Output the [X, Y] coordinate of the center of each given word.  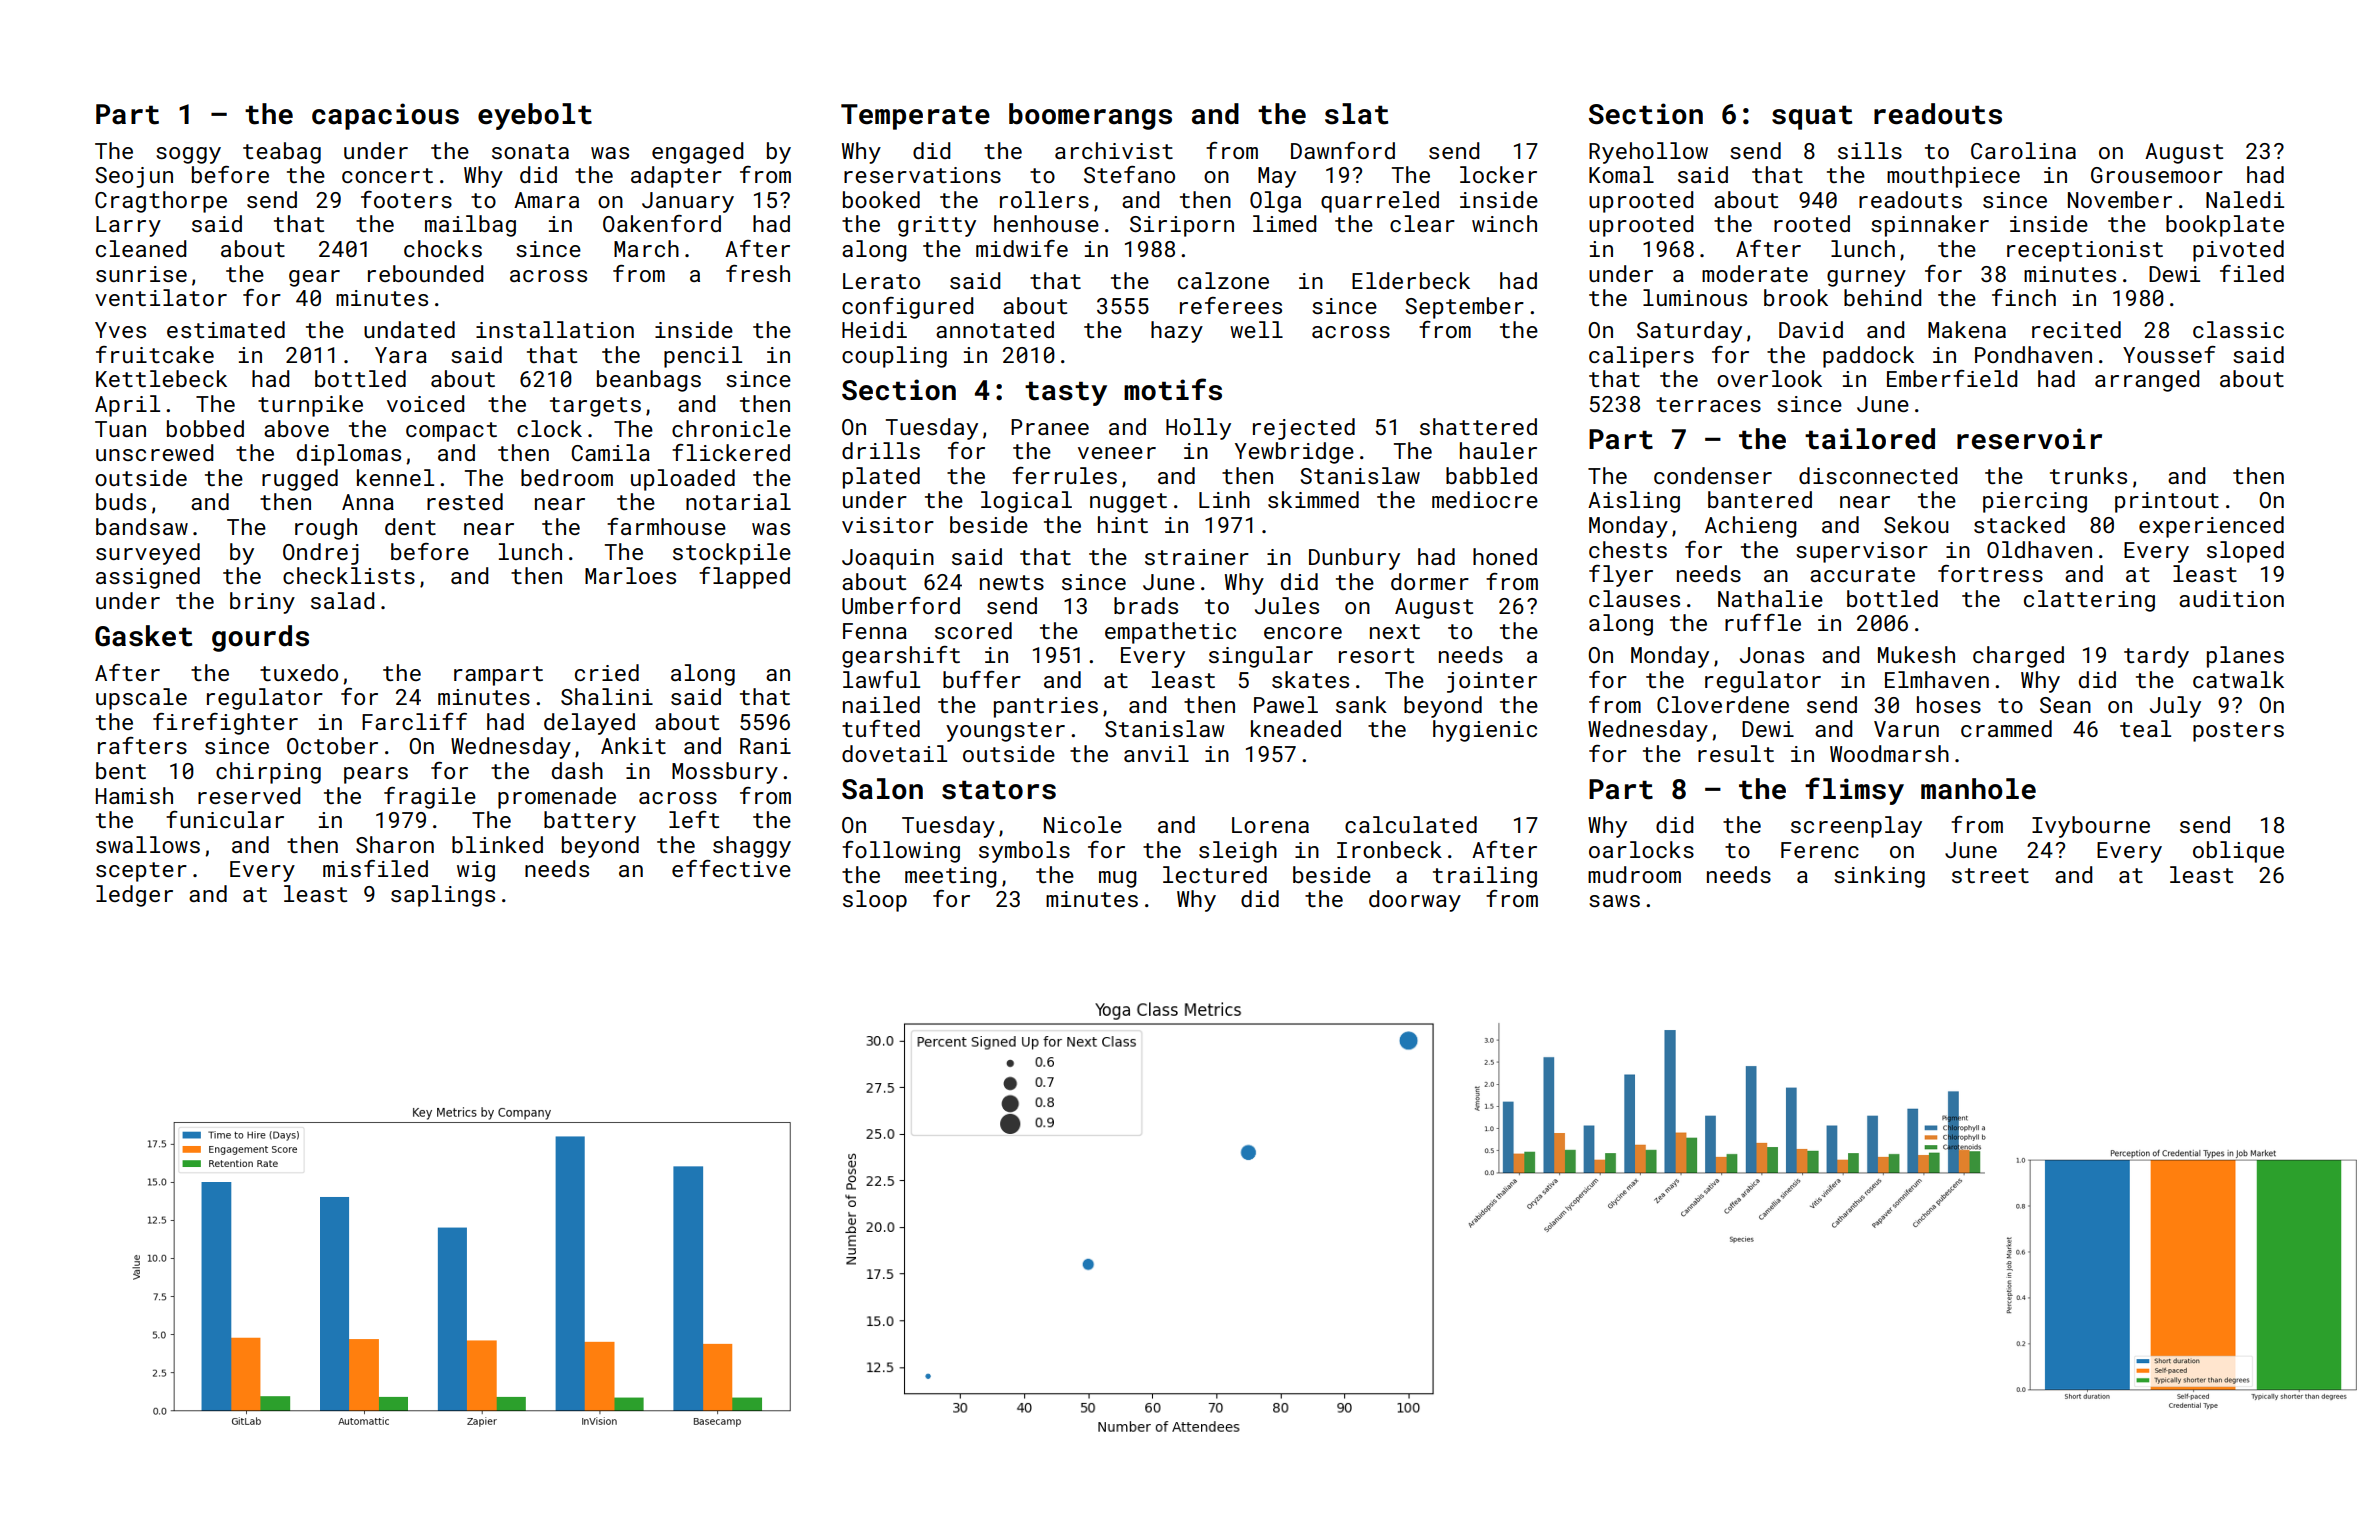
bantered [1760, 499]
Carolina [2023, 150]
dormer [1430, 581]
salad [342, 600]
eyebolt [535, 116]
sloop [875, 901]
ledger [134, 896]
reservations [922, 175]
